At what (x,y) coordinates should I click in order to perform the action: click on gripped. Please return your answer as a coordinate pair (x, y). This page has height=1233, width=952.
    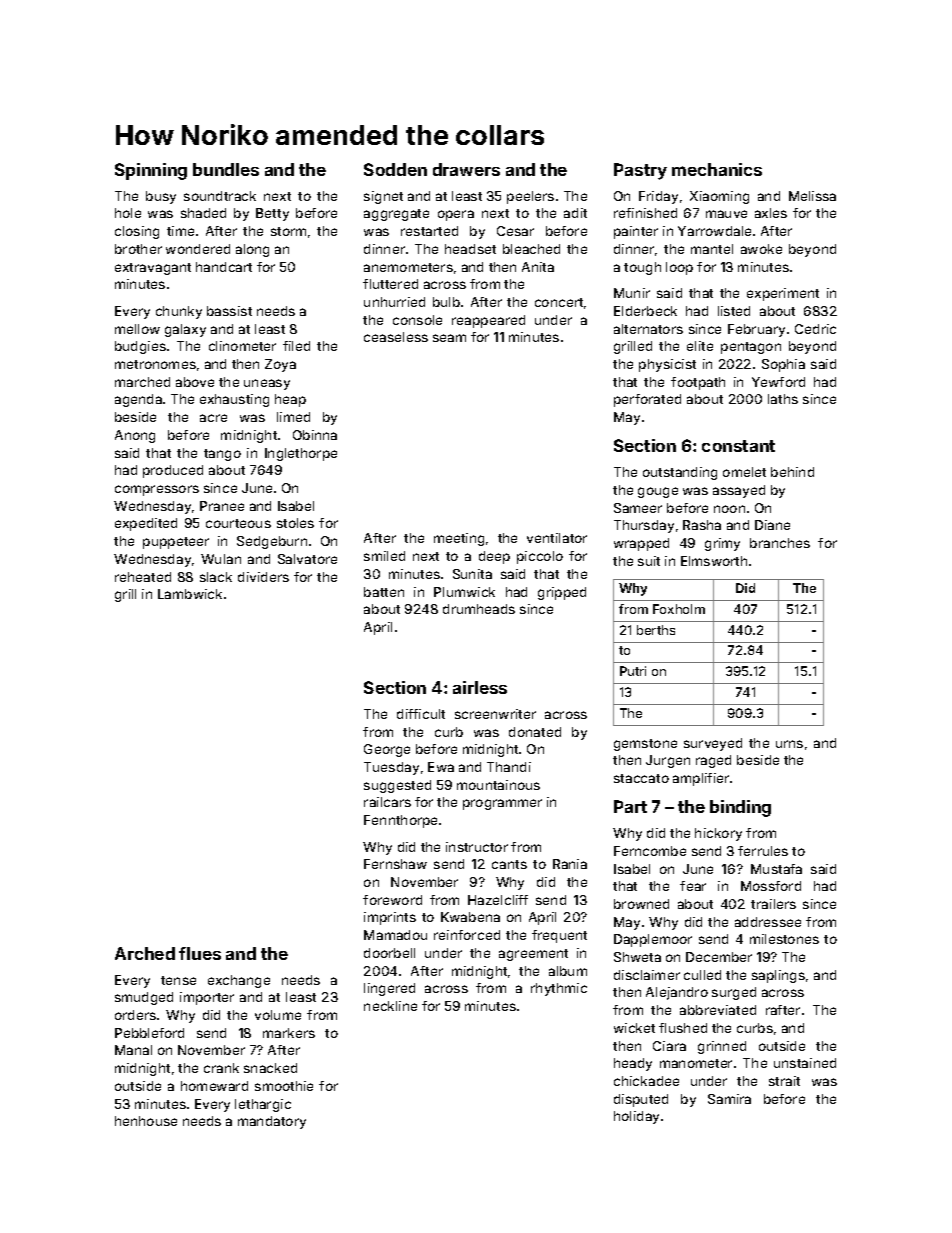
    Looking at the image, I should click on (562, 593).
